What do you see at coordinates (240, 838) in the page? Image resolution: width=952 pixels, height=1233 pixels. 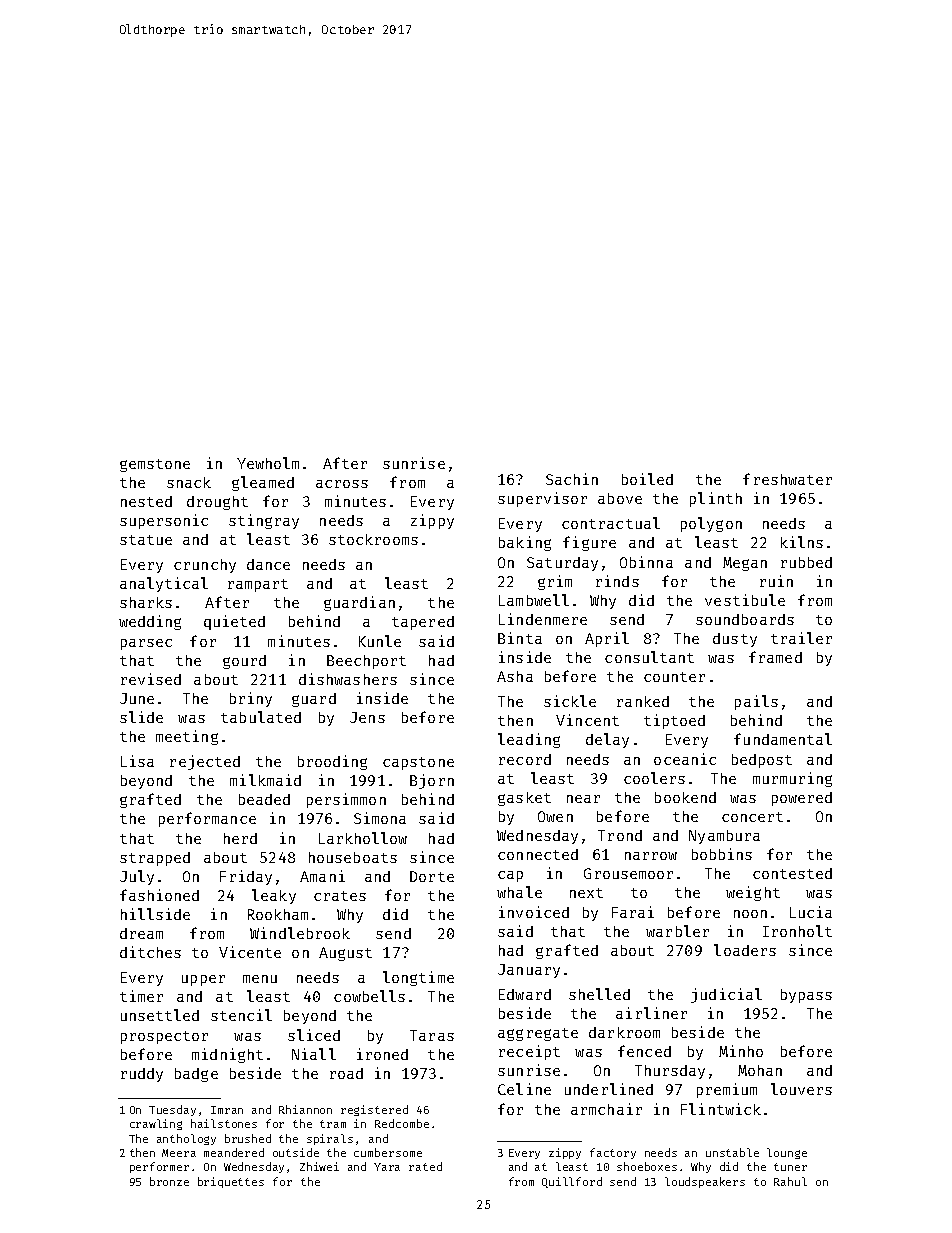 I see `herd` at bounding box center [240, 838].
